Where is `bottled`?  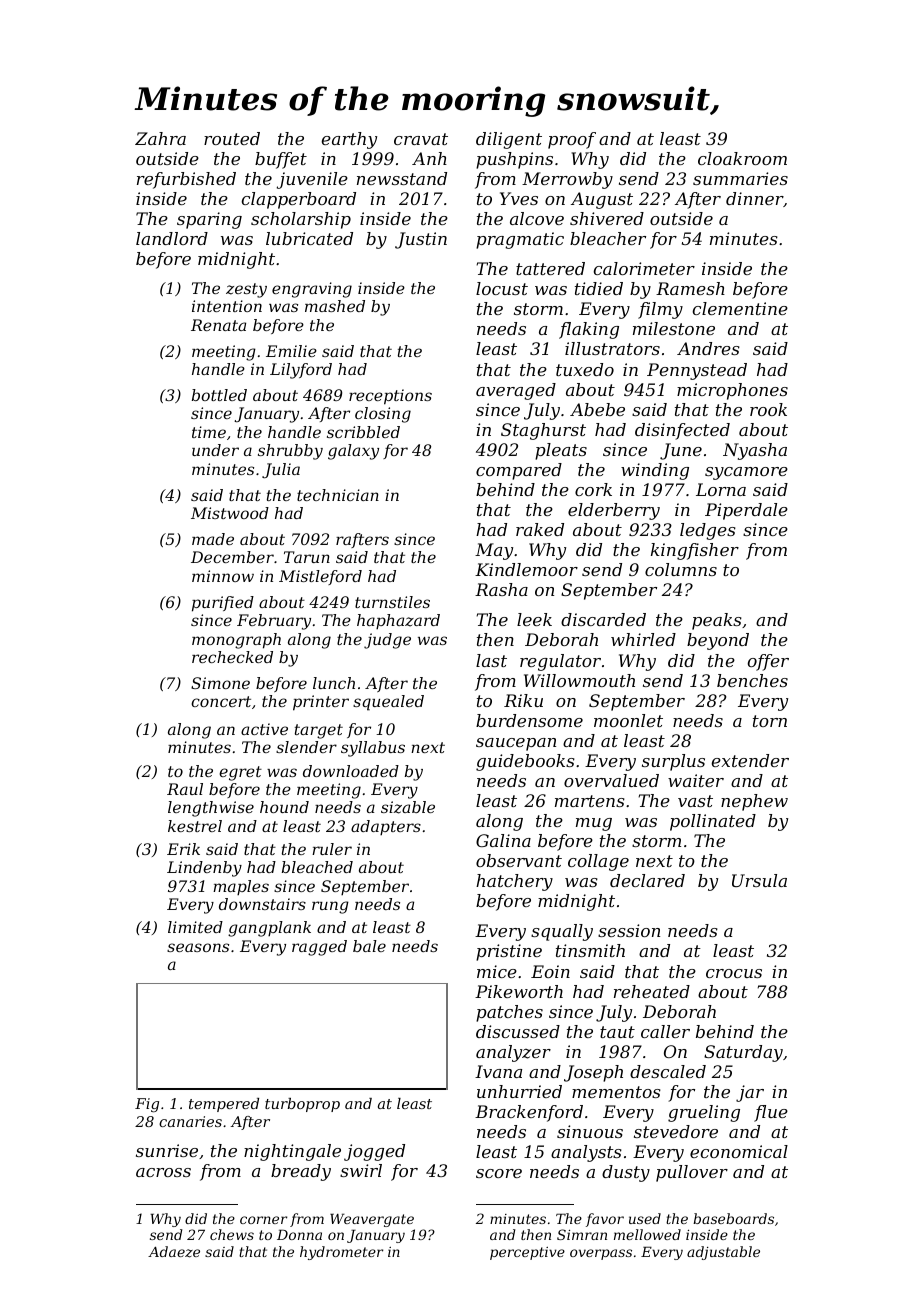 bottled is located at coordinates (219, 395).
